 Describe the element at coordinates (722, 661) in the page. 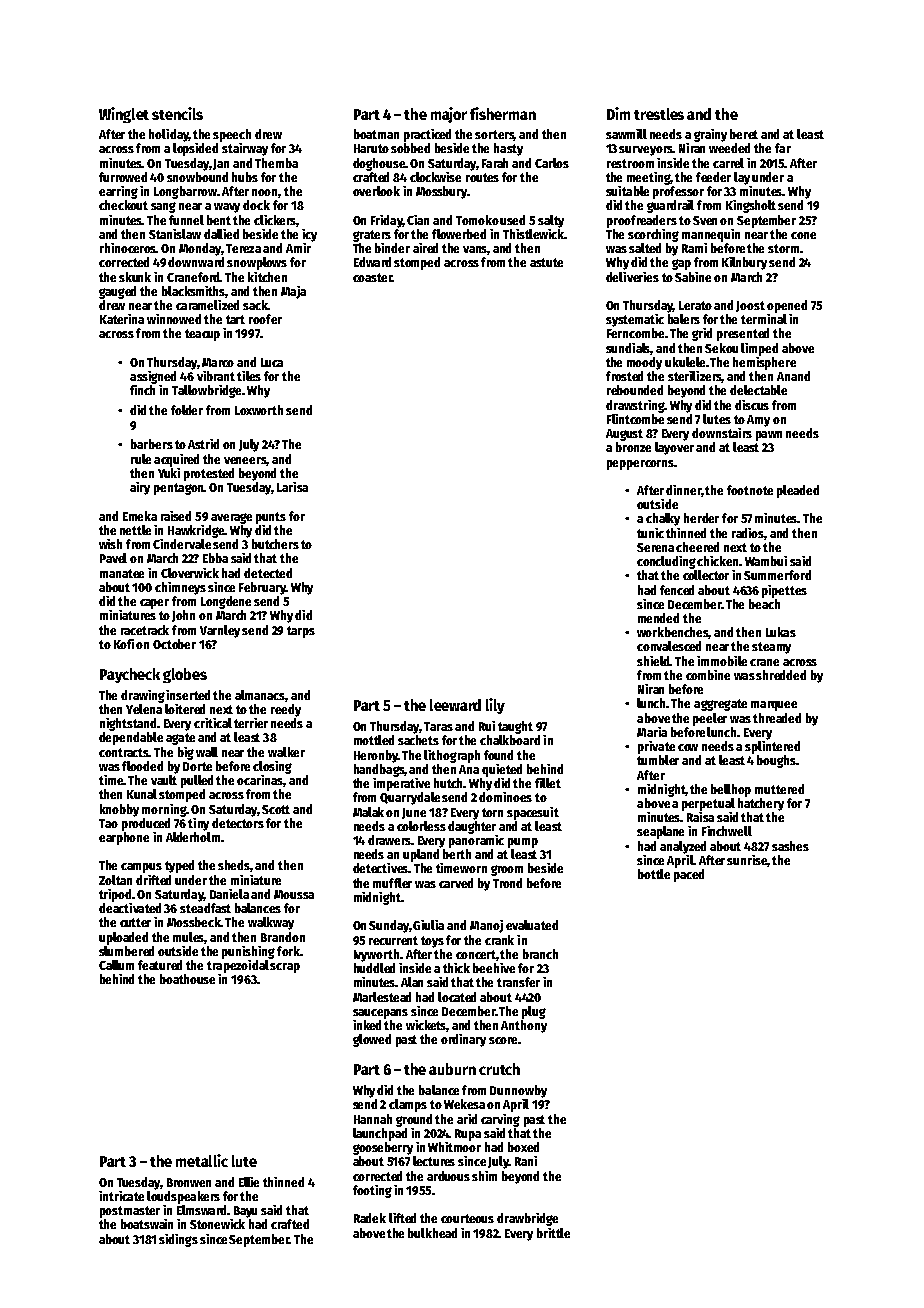

I see `immobile` at that location.
